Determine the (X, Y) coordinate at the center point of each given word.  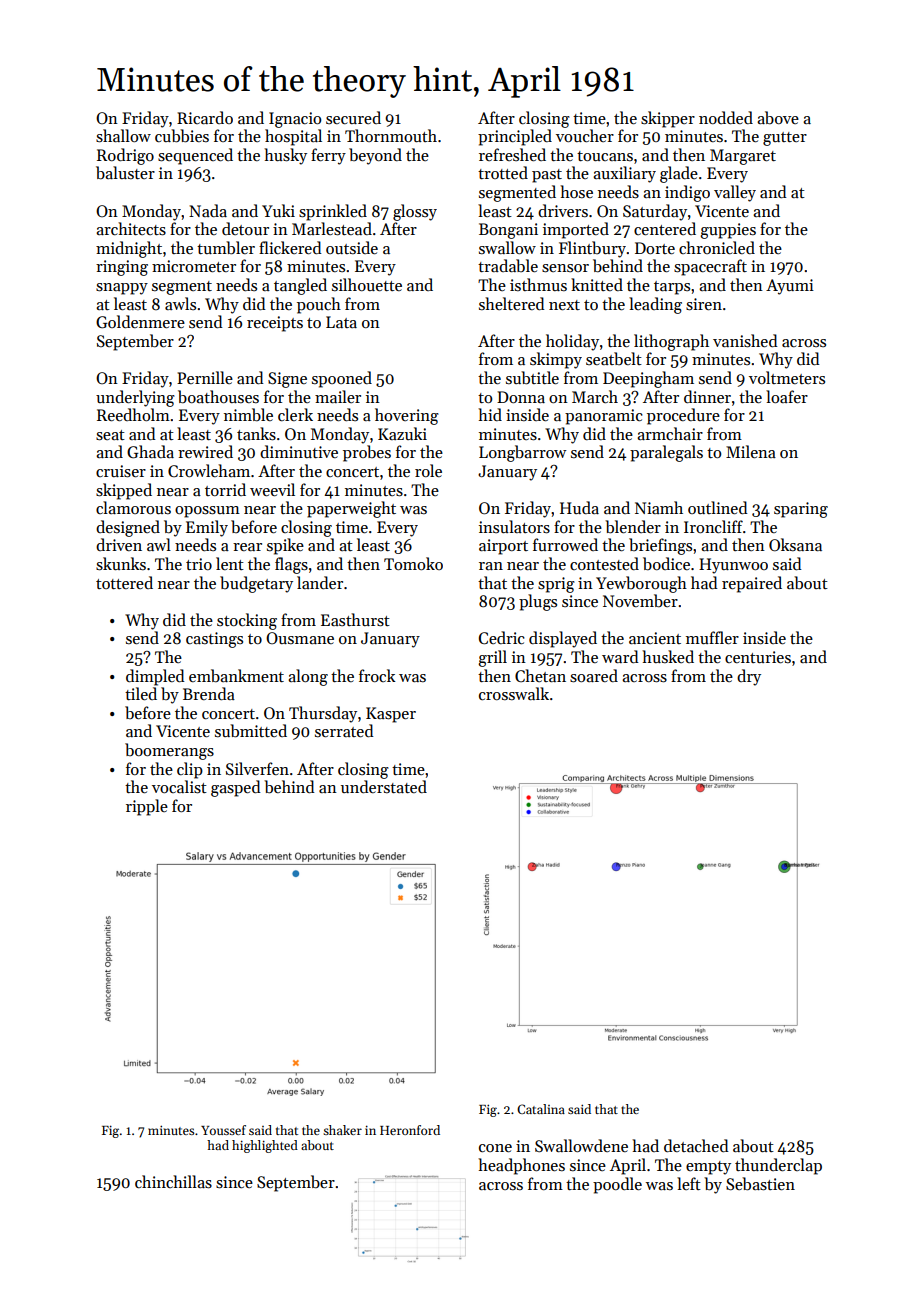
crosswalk (514, 693)
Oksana (795, 545)
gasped (236, 788)
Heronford (410, 1130)
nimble (248, 414)
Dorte (655, 248)
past (547, 176)
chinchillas (173, 1182)
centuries (758, 657)
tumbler (226, 248)
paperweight (351, 509)
